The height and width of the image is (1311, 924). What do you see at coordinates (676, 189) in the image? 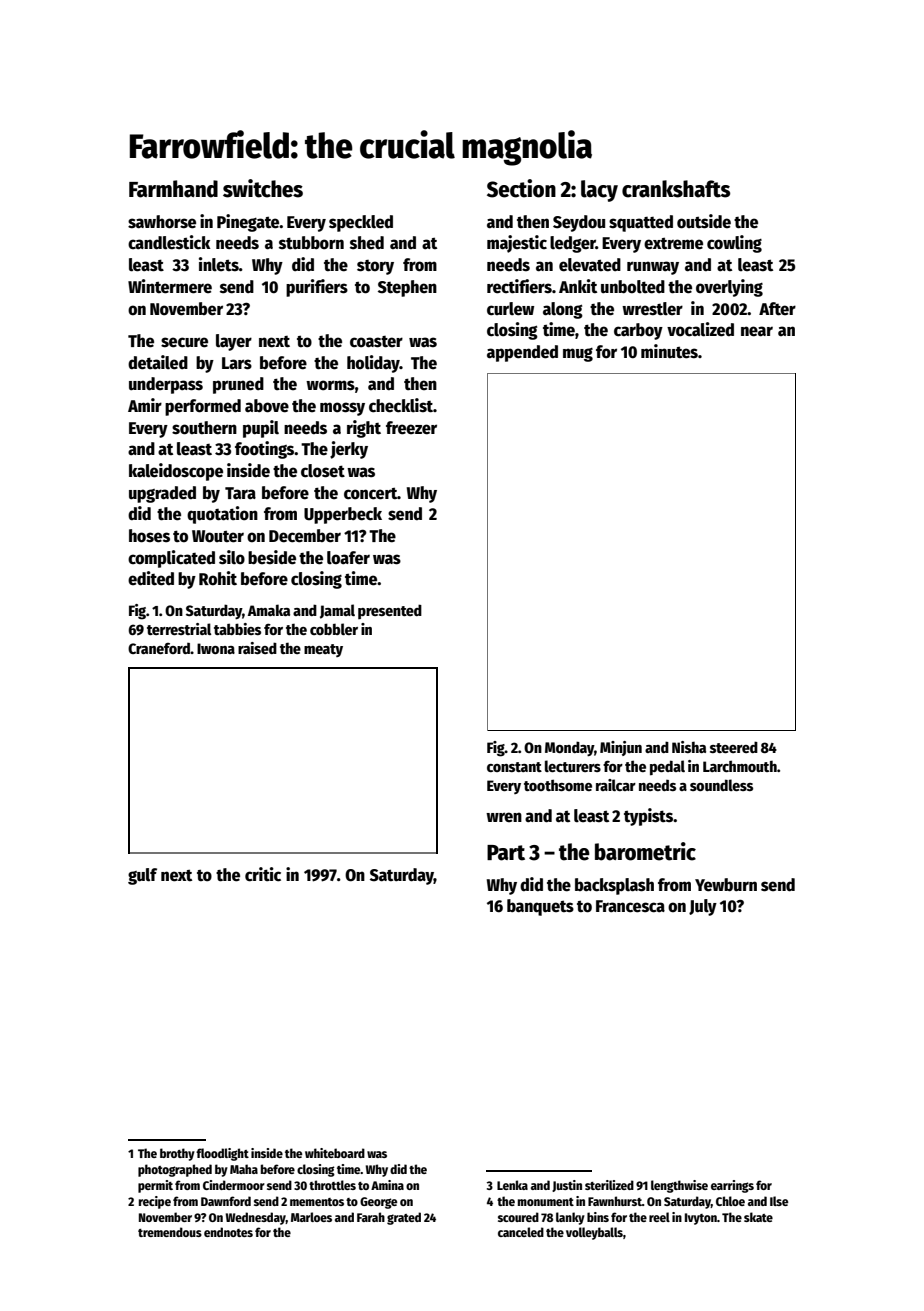
I see `crankshafts` at bounding box center [676, 189].
